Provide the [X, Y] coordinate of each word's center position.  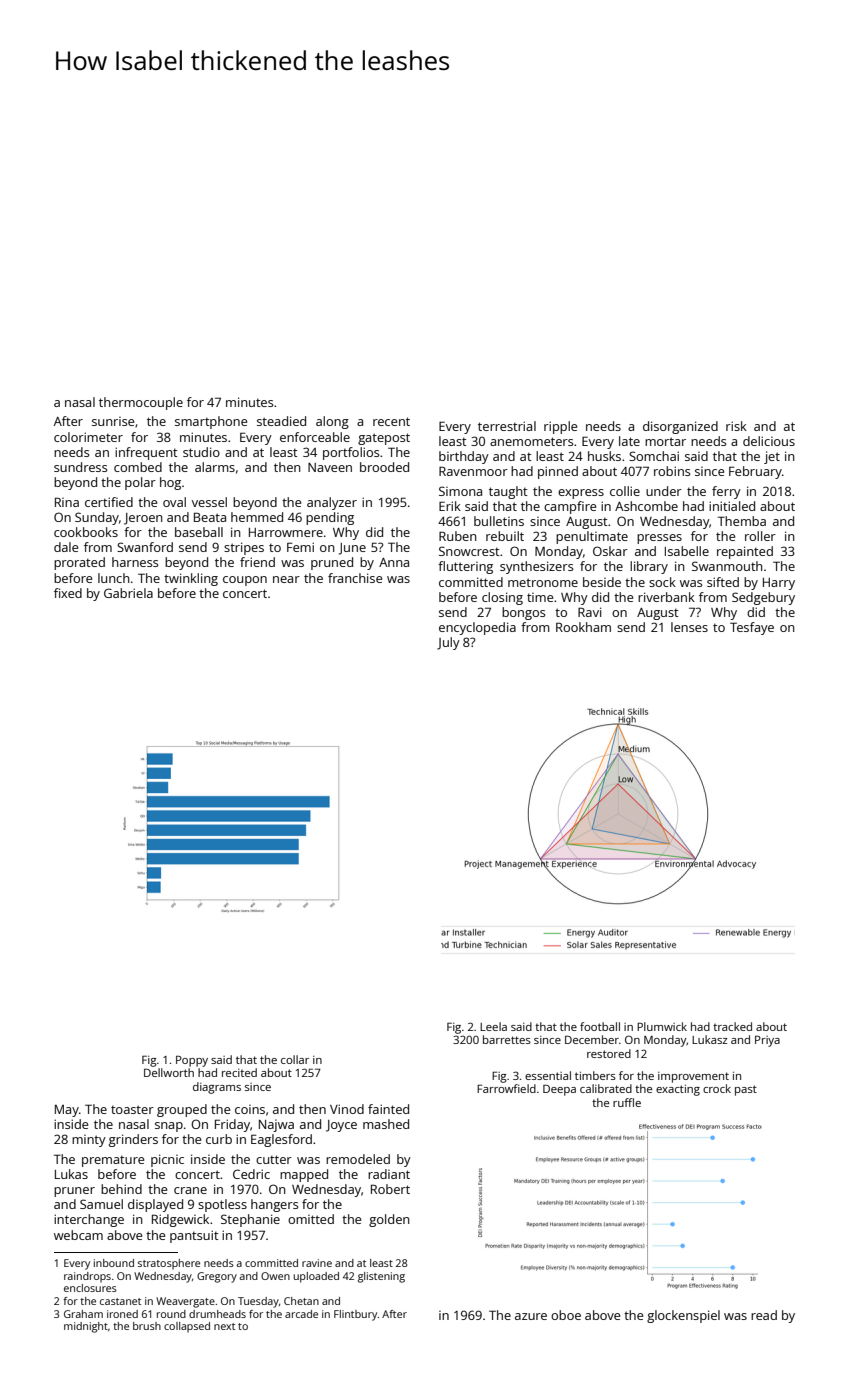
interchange [89, 1220]
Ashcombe [646, 506]
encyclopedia [477, 628]
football [600, 1026]
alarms [215, 467]
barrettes [507, 1039]
